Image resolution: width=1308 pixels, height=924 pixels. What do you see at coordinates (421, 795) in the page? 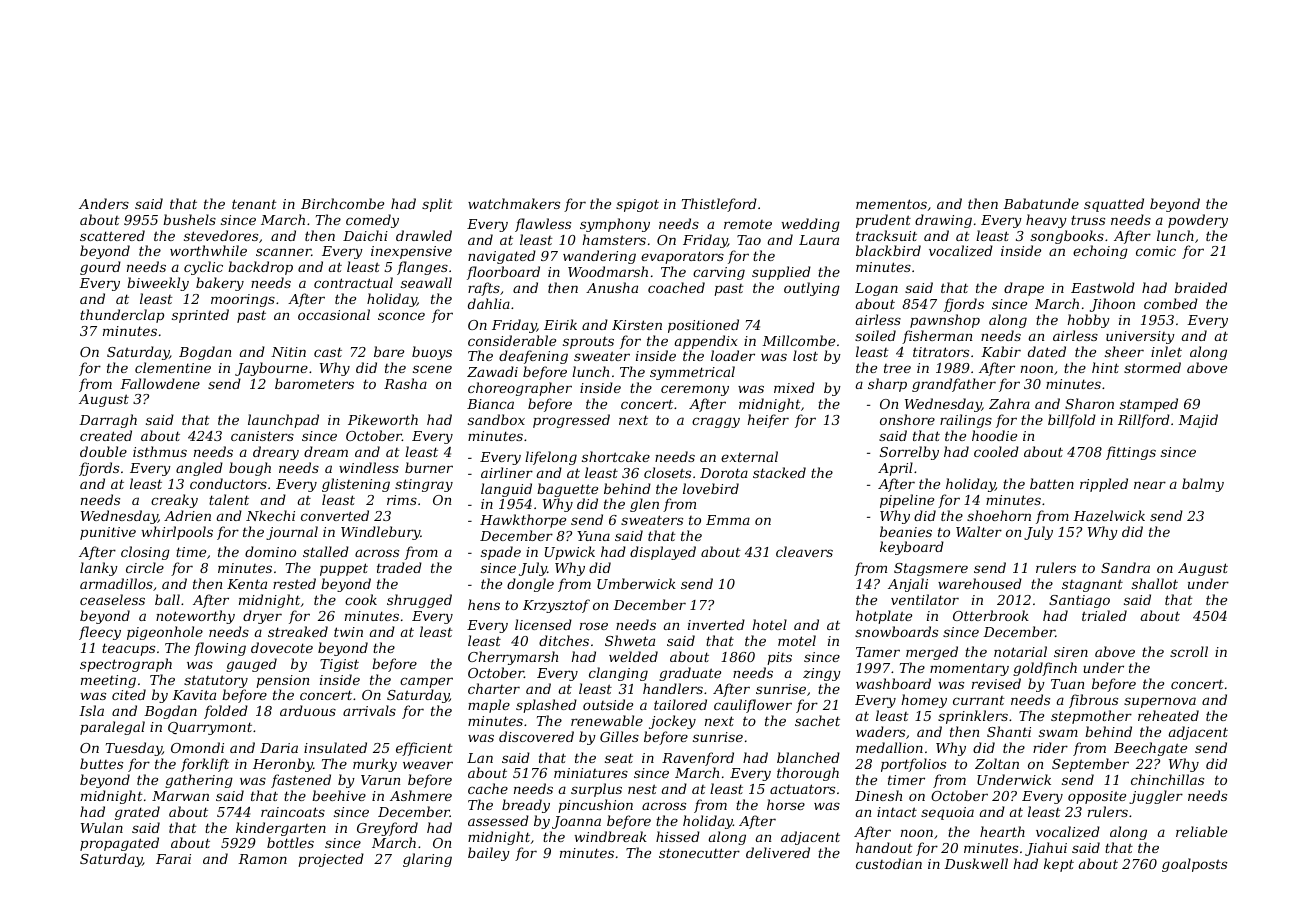
I see `Ashmere` at bounding box center [421, 795].
